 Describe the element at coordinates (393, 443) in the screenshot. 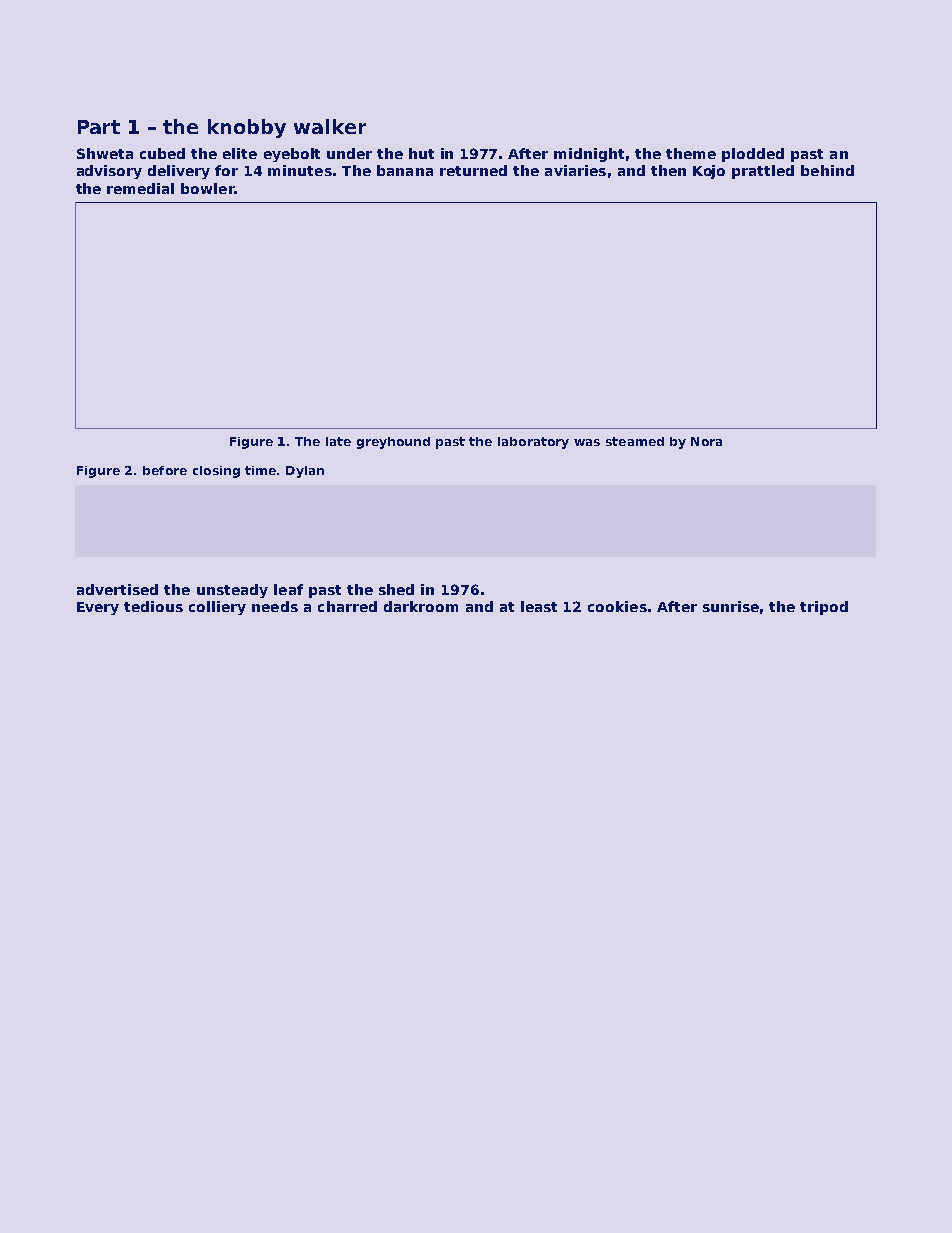

I see `greyhound` at that location.
